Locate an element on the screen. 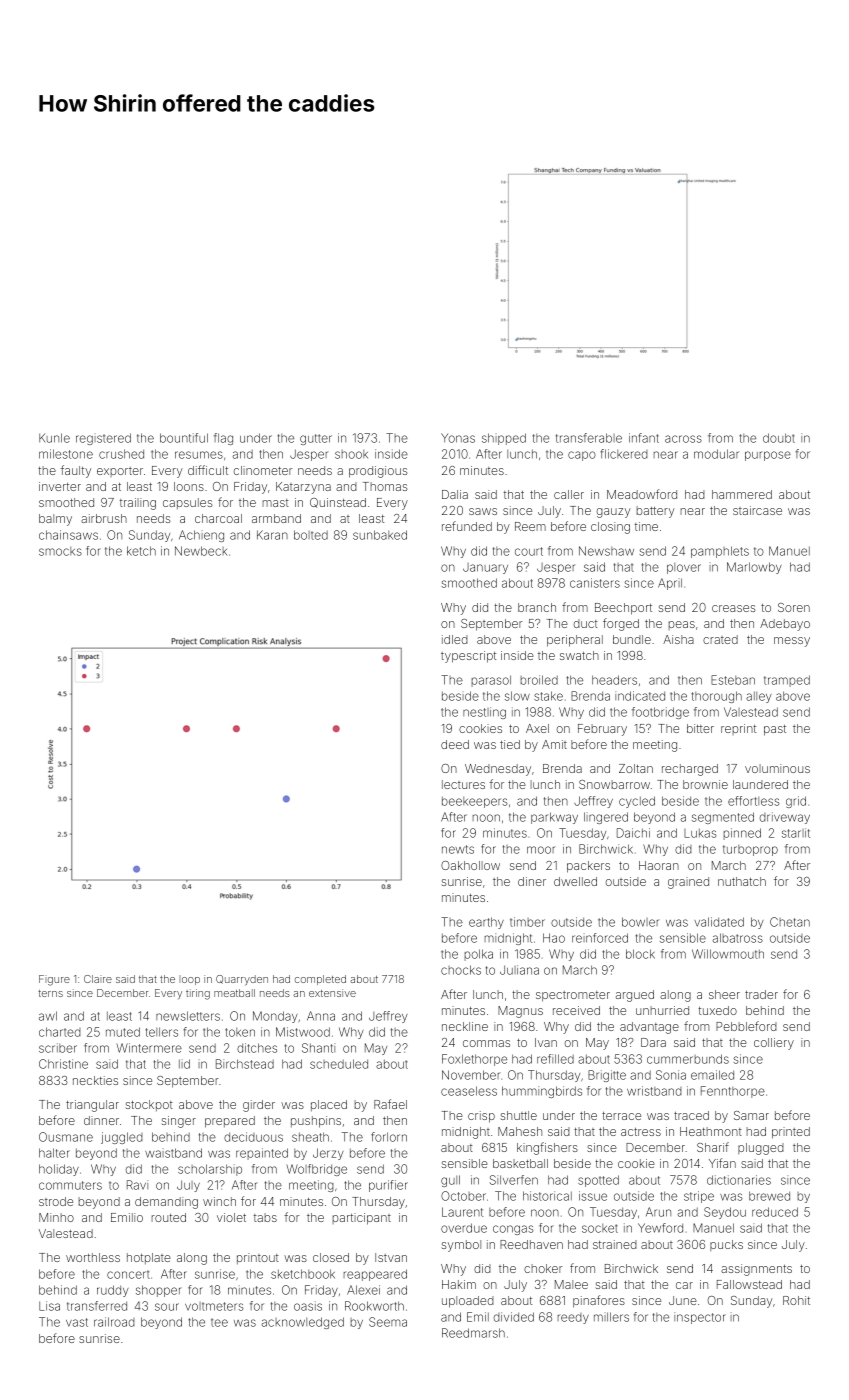 The image size is (849, 1400). milestone is located at coordinates (66, 454).
